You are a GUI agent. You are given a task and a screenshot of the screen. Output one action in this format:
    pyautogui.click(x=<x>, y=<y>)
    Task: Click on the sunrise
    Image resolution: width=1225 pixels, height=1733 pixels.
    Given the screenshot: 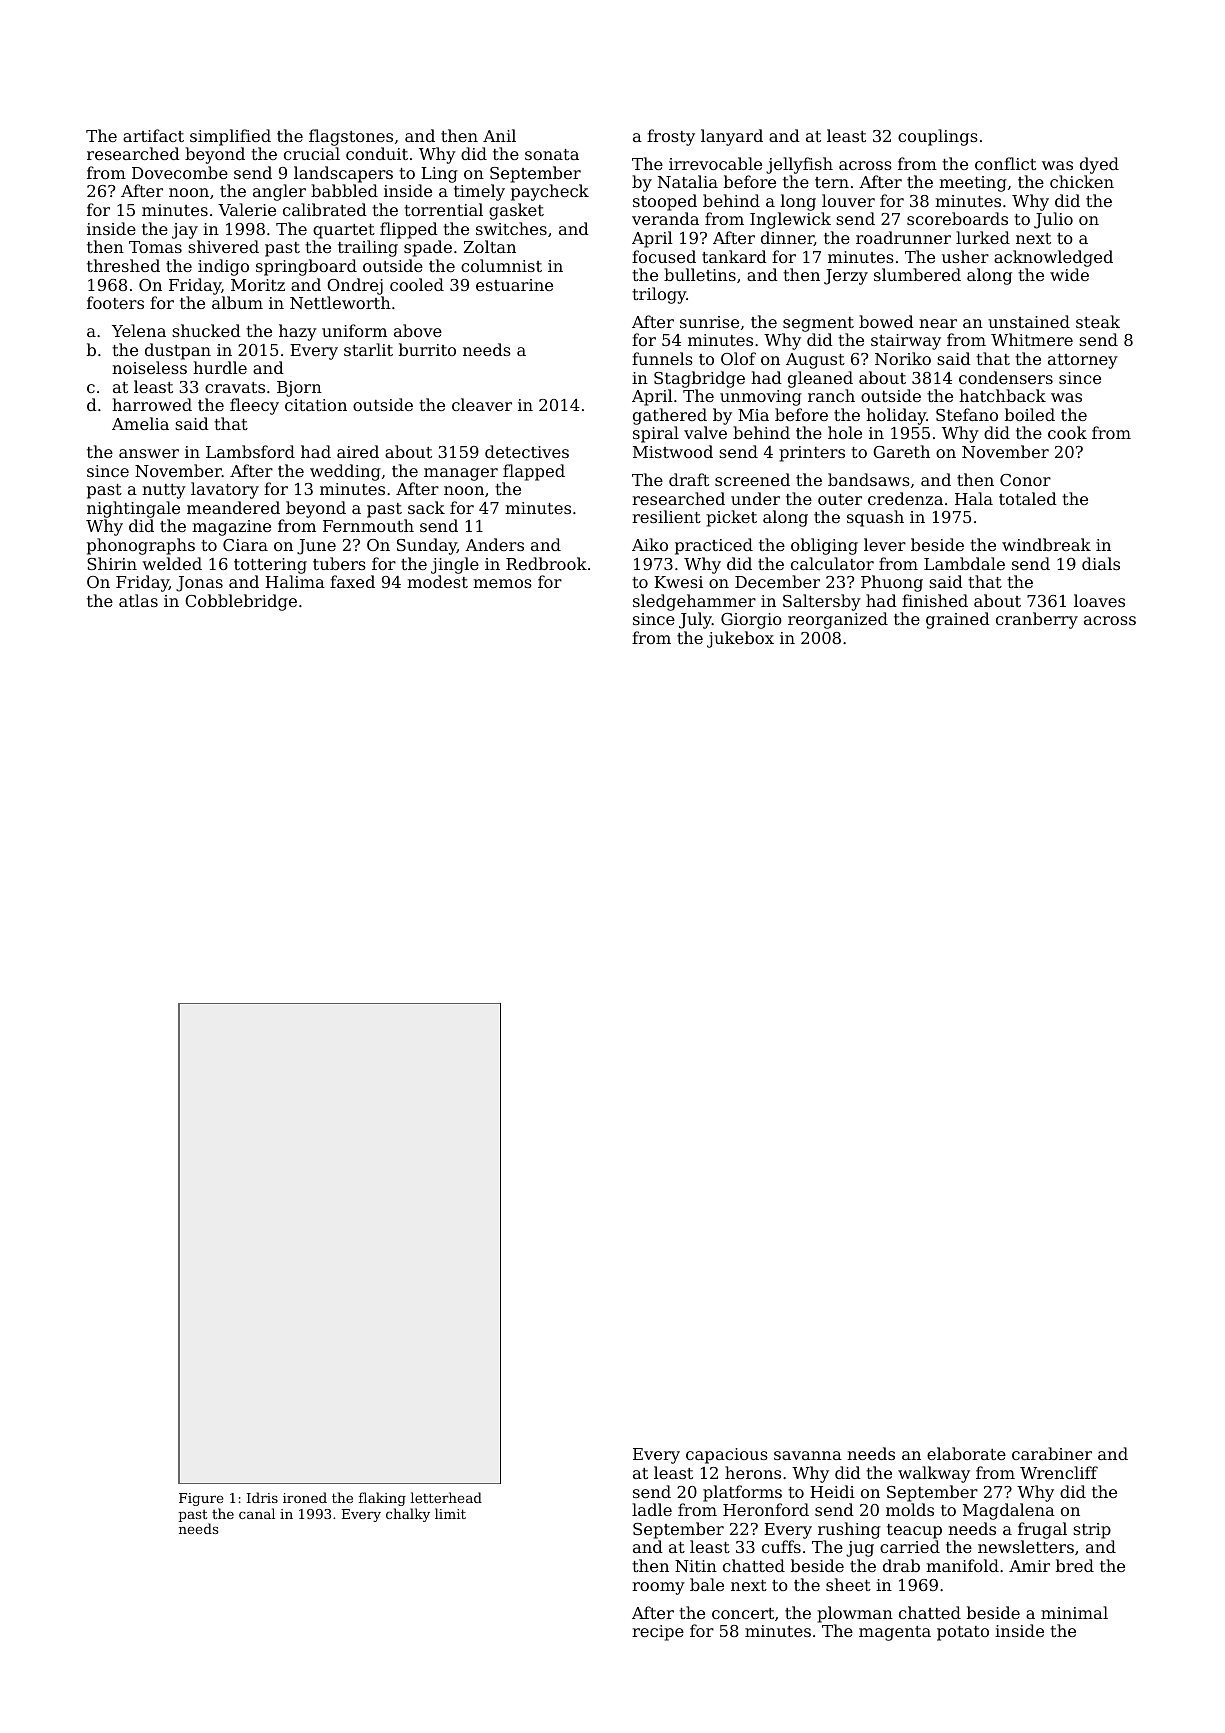 What is the action you would take?
    pyautogui.click(x=709, y=322)
